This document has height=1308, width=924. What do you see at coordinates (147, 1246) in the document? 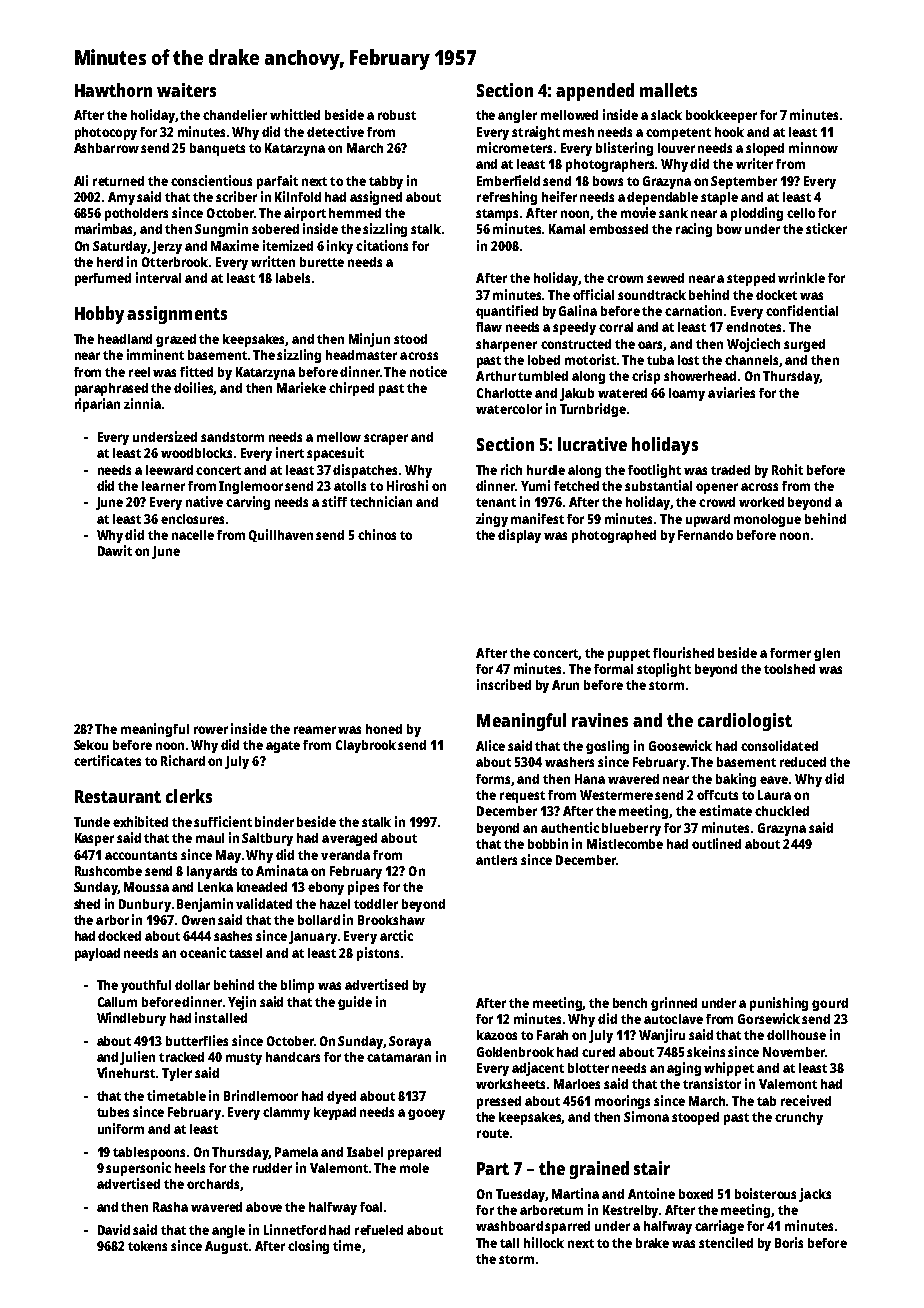
I see `tokens` at bounding box center [147, 1246].
